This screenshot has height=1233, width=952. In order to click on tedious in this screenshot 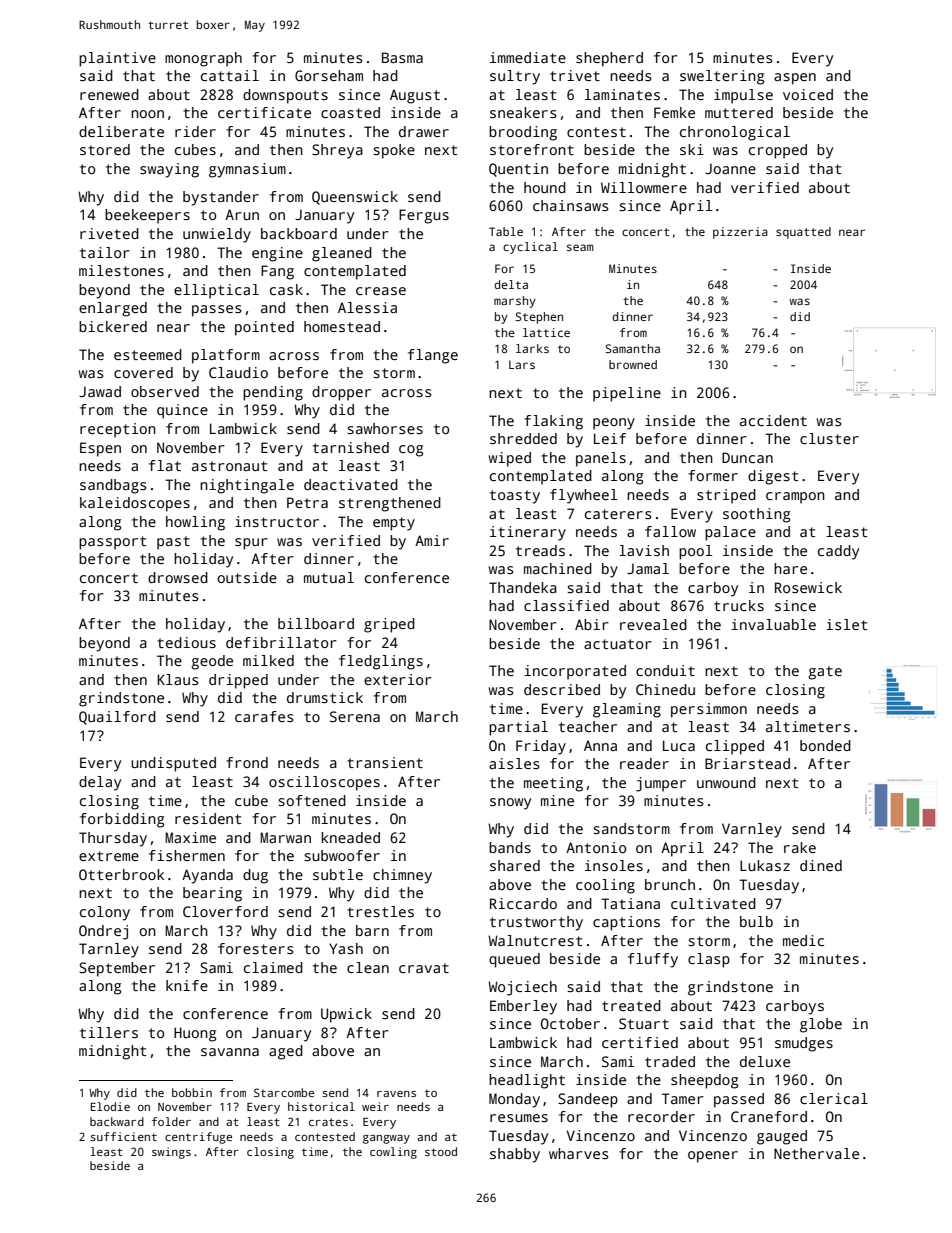, I will do `click(186, 642)`.
